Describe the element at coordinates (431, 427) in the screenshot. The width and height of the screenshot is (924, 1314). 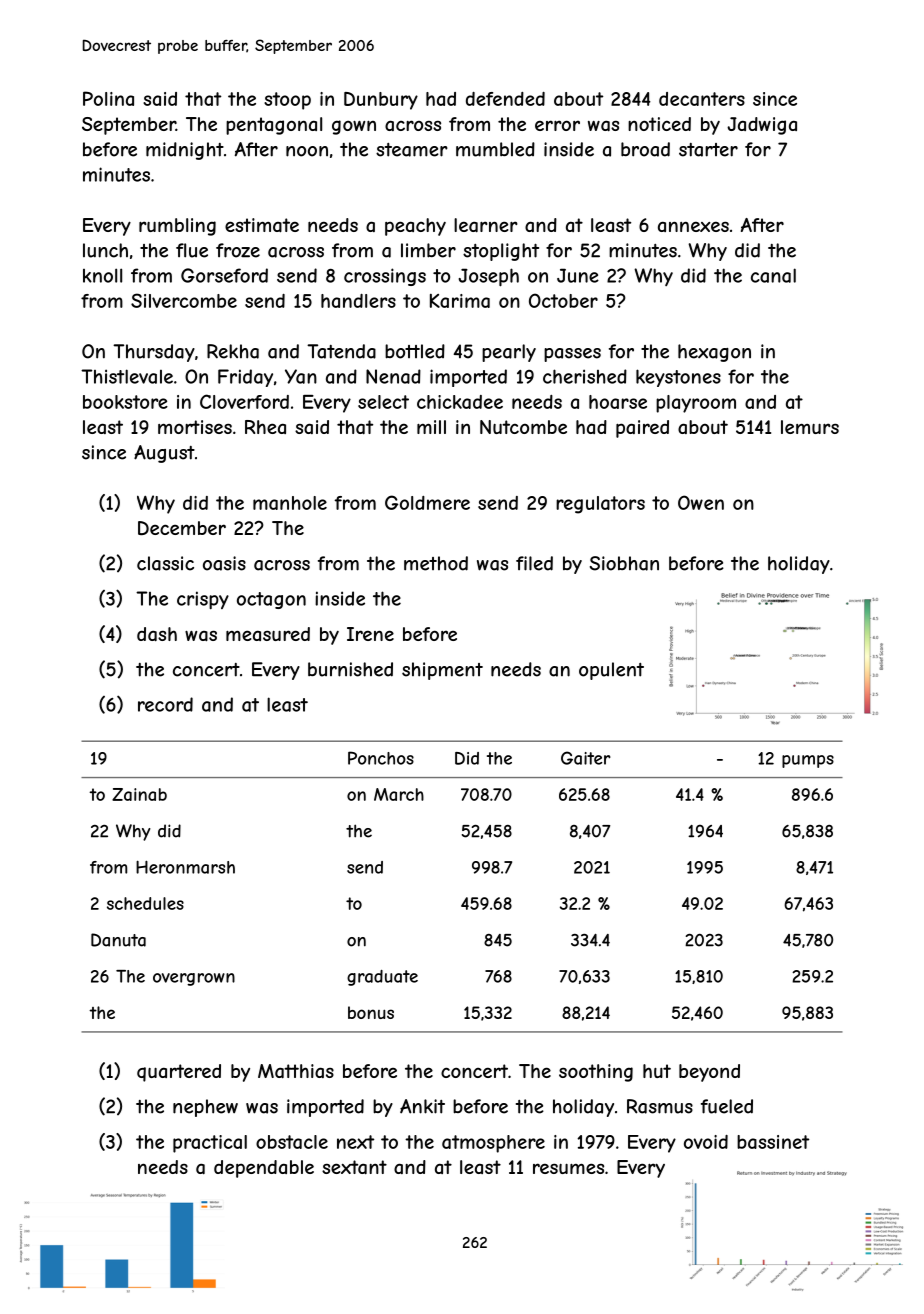
I see `mill` at that location.
